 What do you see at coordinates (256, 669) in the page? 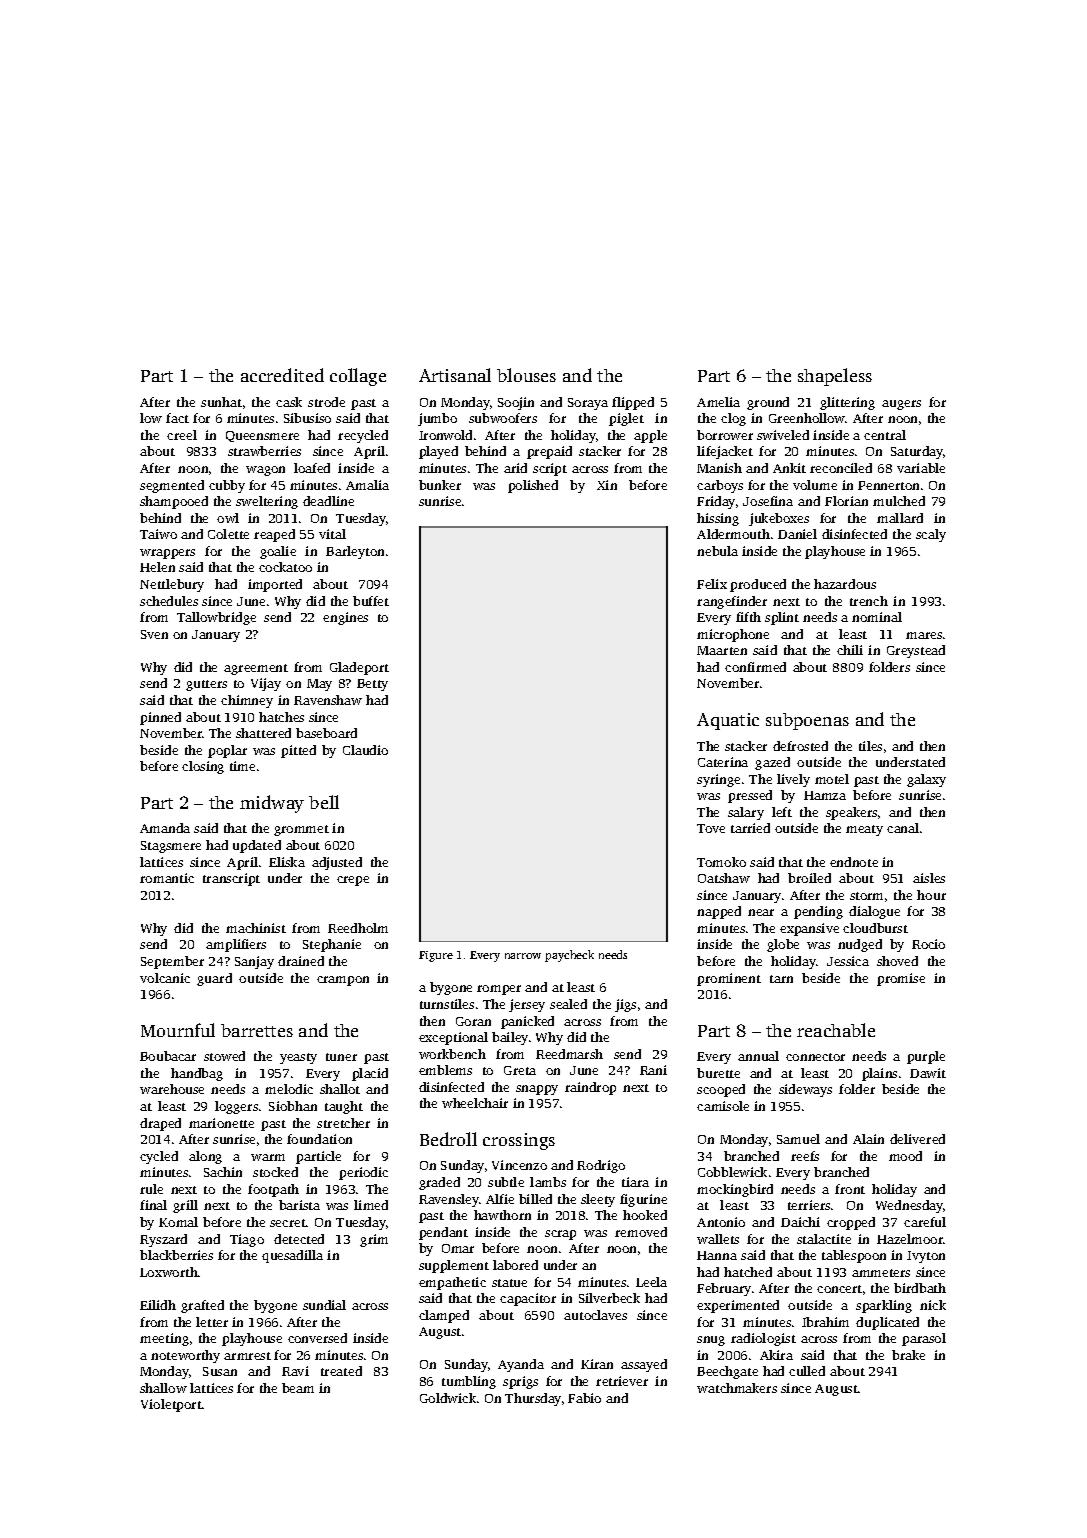
I see `agreement` at bounding box center [256, 669].
